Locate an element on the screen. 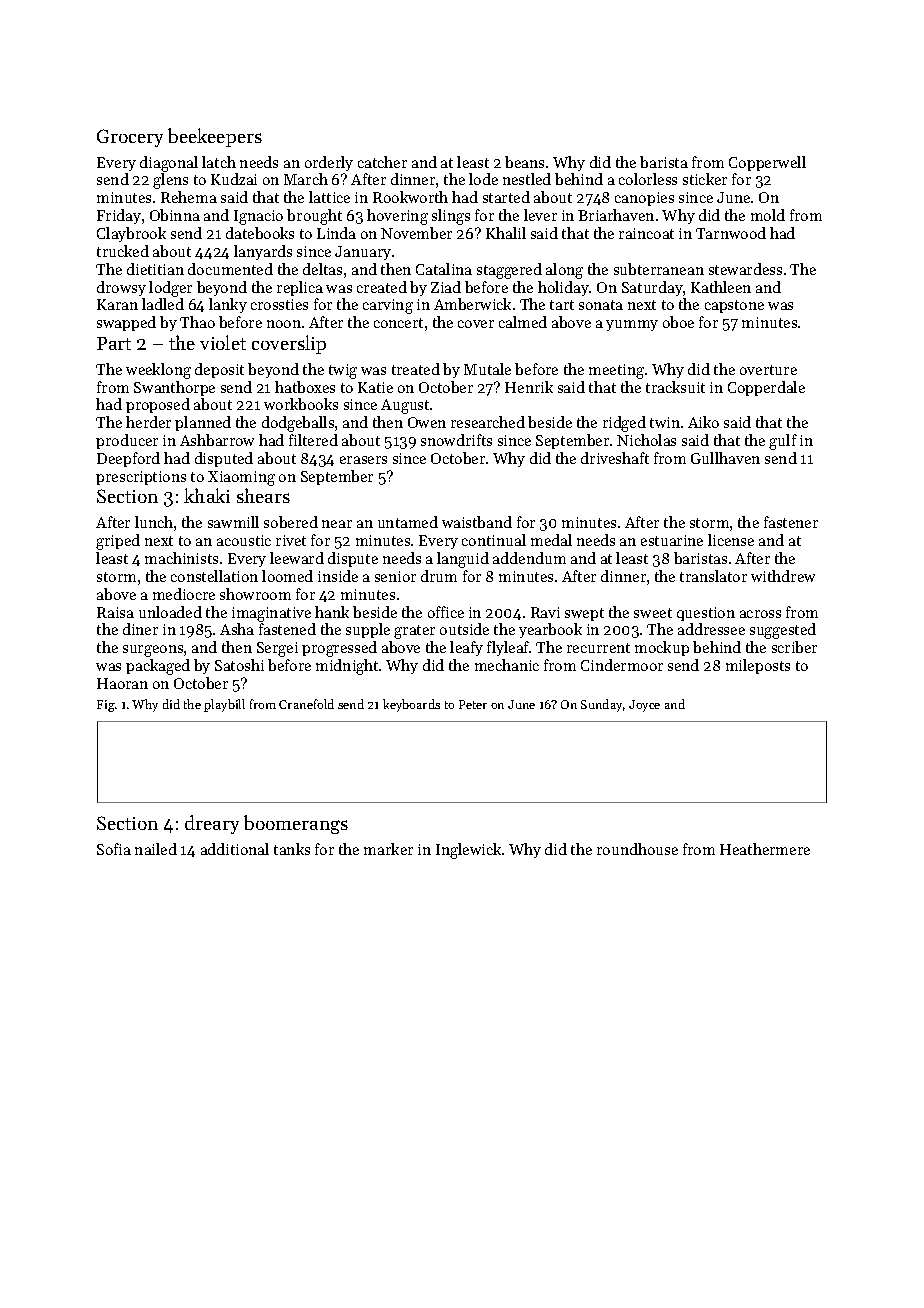 Image resolution: width=924 pixels, height=1308 pixels. across is located at coordinates (760, 614).
